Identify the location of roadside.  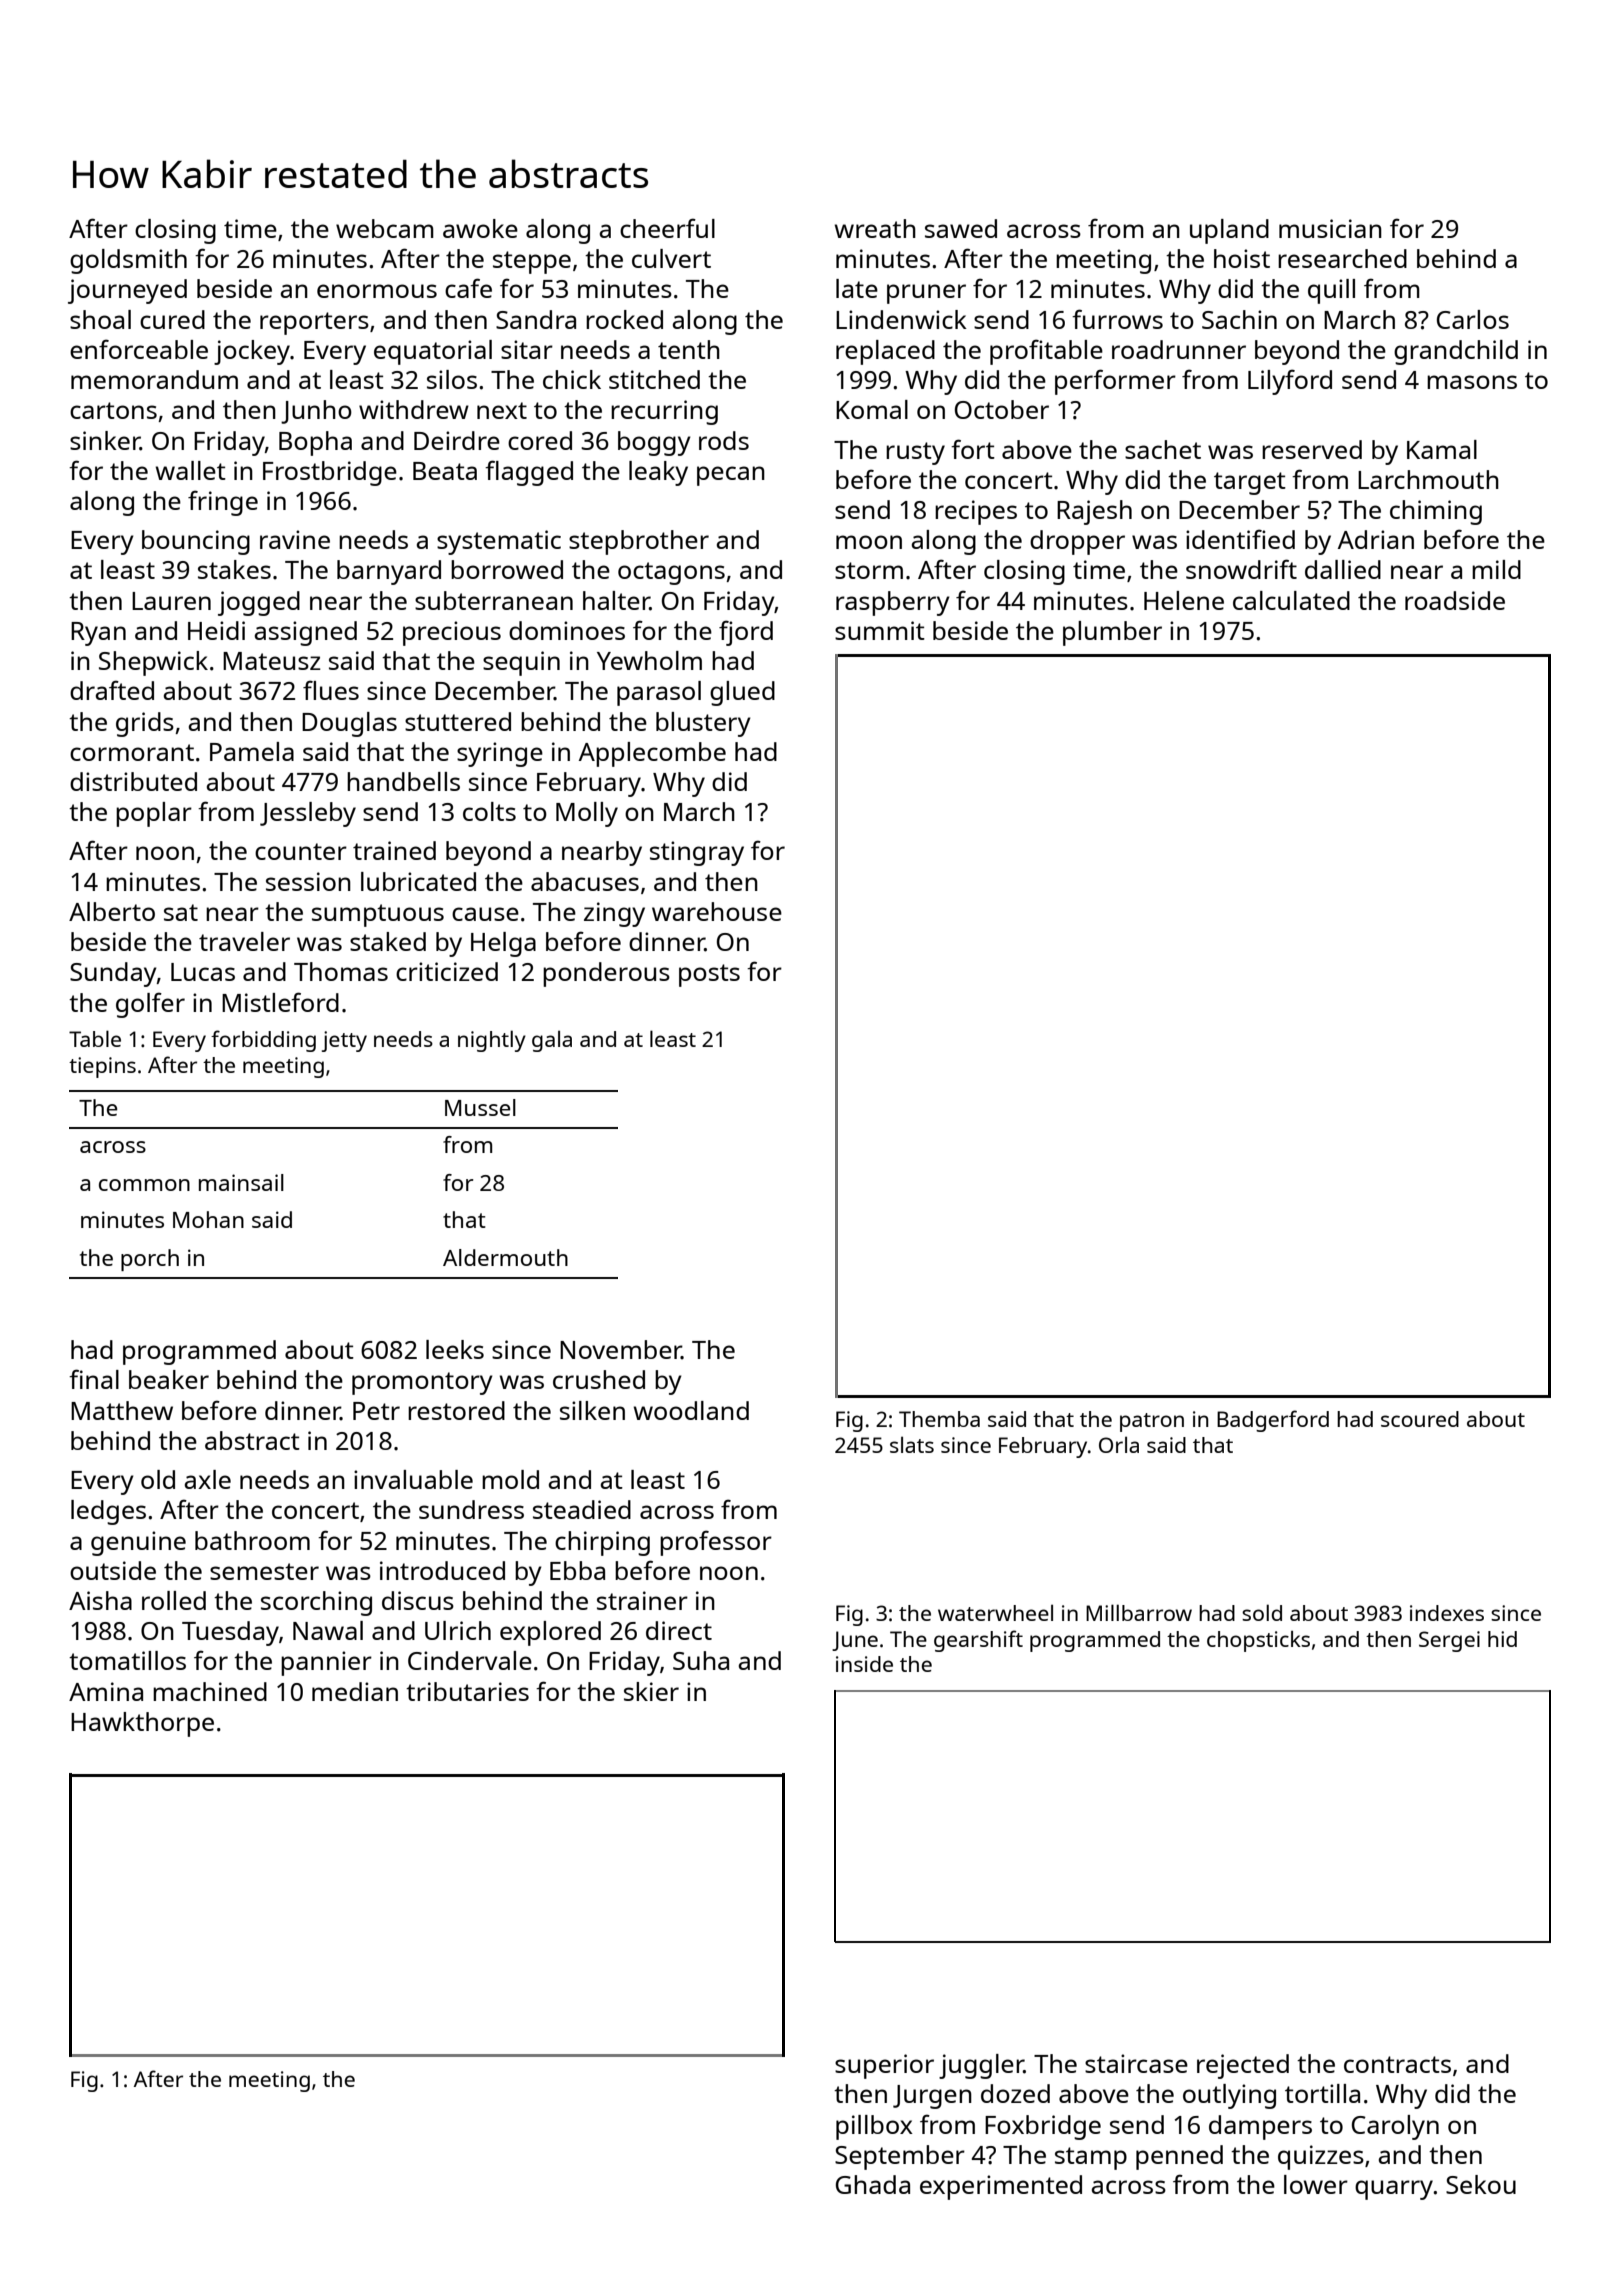
(1455, 600).
